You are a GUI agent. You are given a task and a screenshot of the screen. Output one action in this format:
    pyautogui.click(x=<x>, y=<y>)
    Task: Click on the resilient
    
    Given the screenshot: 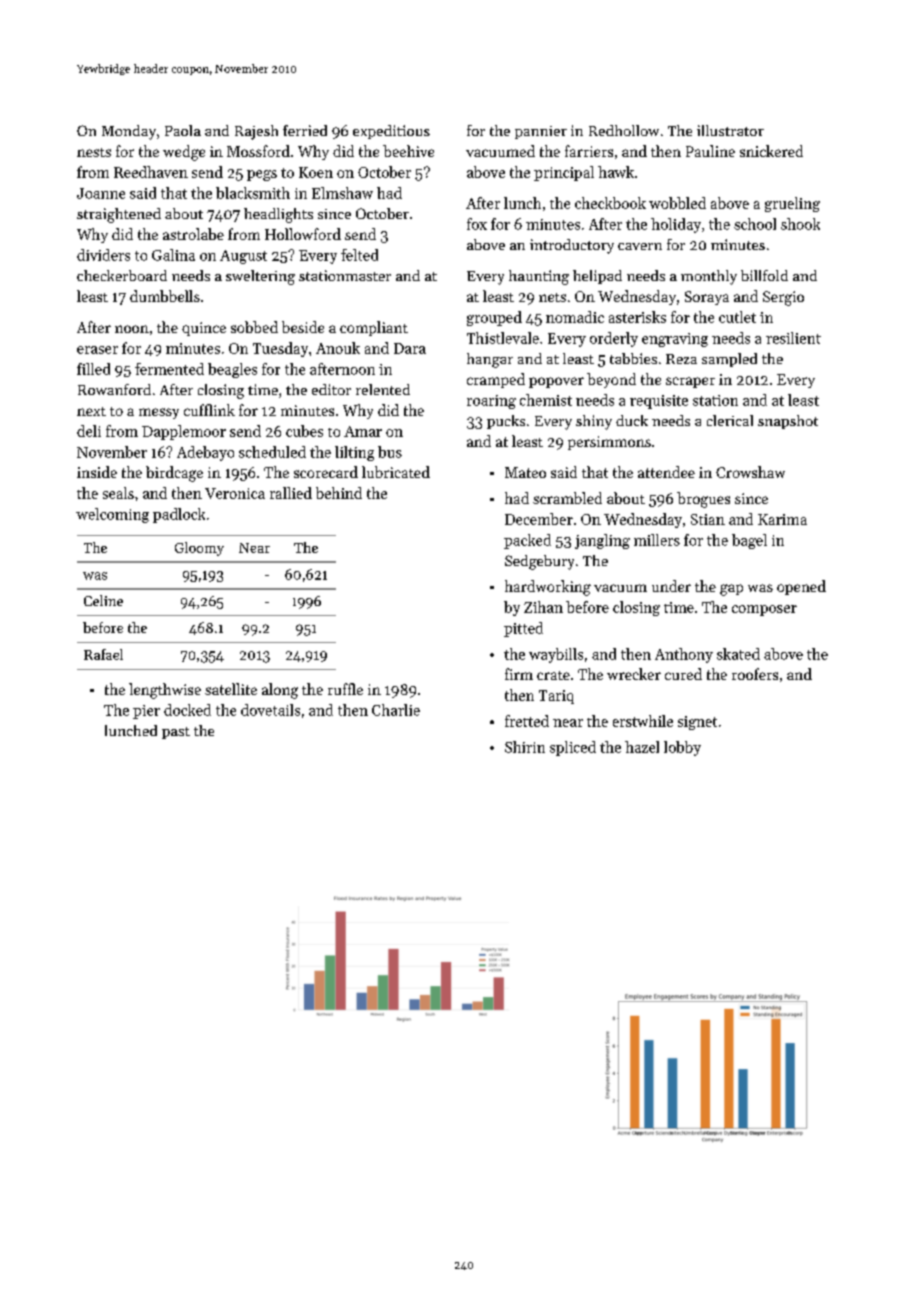 What is the action you would take?
    pyautogui.click(x=793, y=338)
